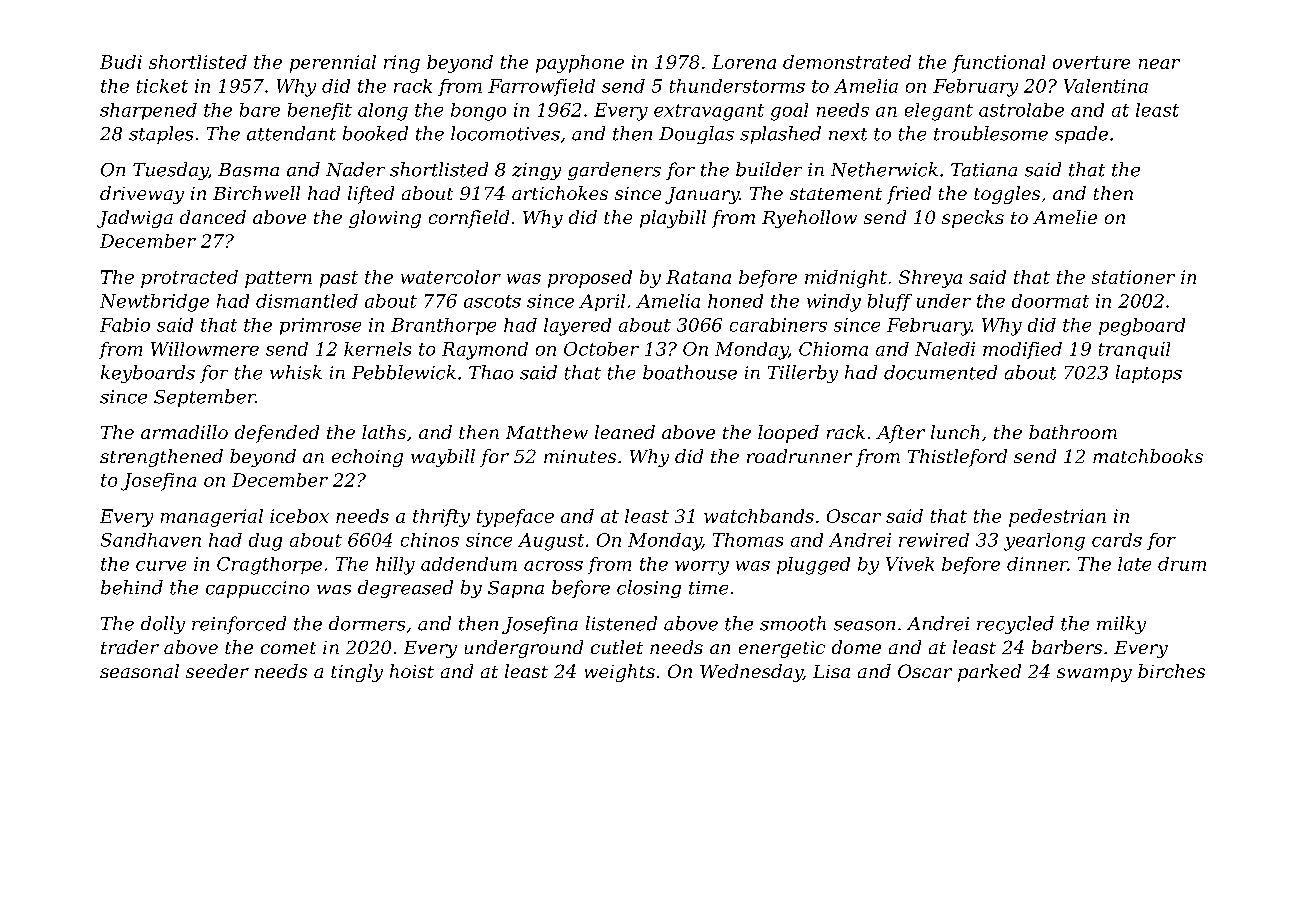  Describe the element at coordinates (984, 170) in the screenshot. I see `Tatiana` at that location.
